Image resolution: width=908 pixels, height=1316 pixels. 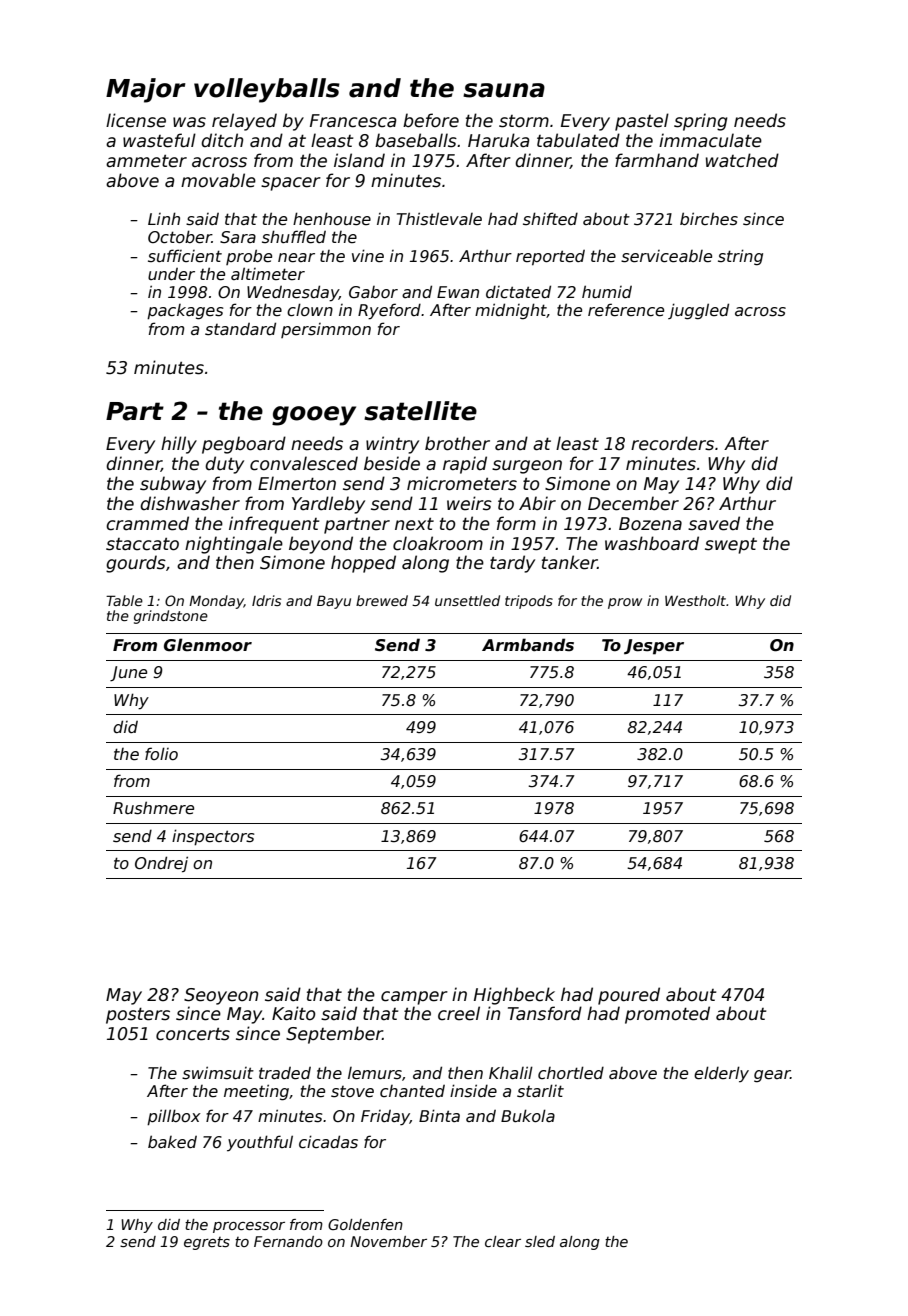 I want to click on egrets, so click(x=207, y=1243).
